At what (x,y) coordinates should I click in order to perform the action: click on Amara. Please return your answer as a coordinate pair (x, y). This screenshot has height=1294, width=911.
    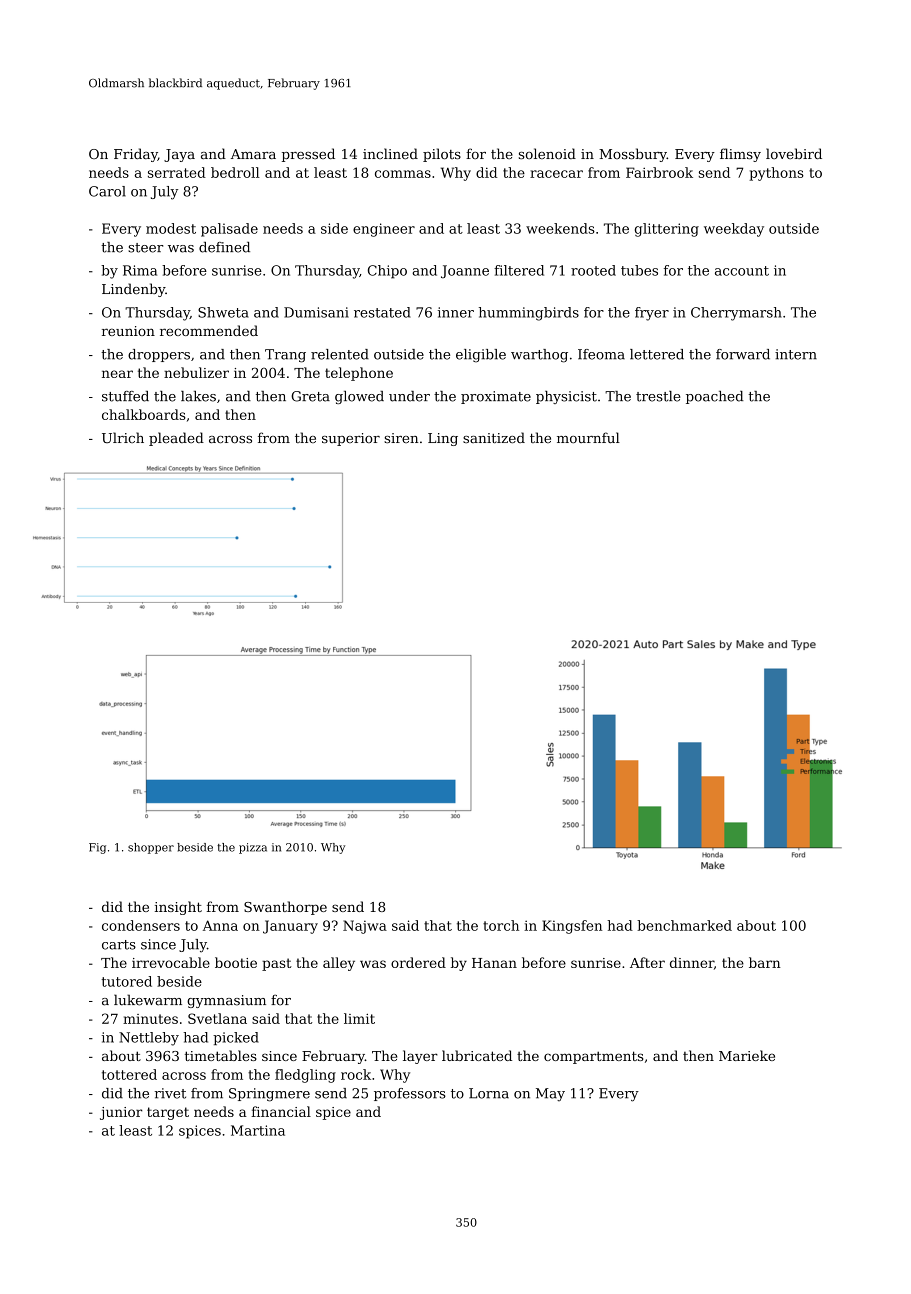
    Looking at the image, I should click on (253, 154).
